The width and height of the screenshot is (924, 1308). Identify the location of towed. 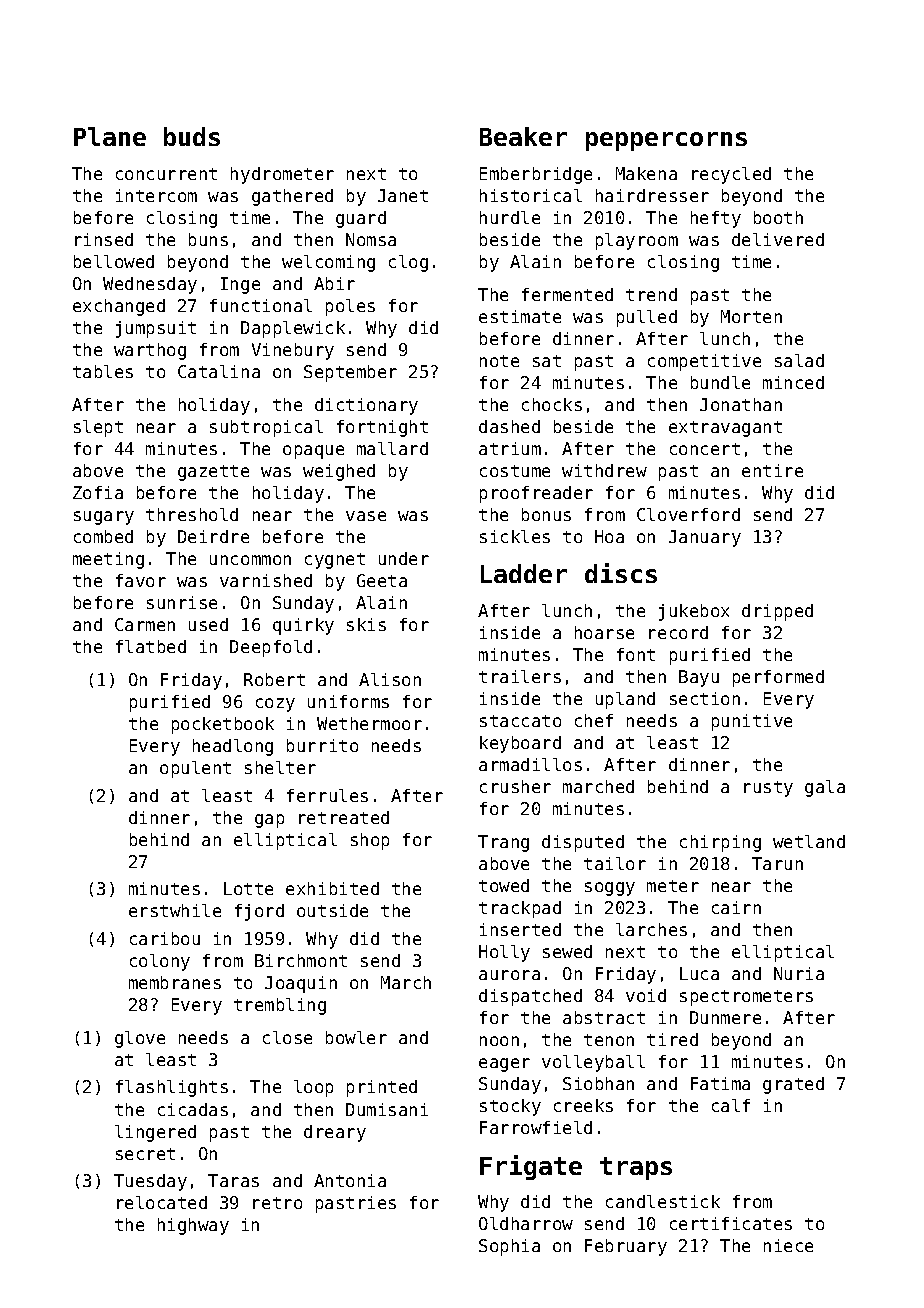
(504, 885).
